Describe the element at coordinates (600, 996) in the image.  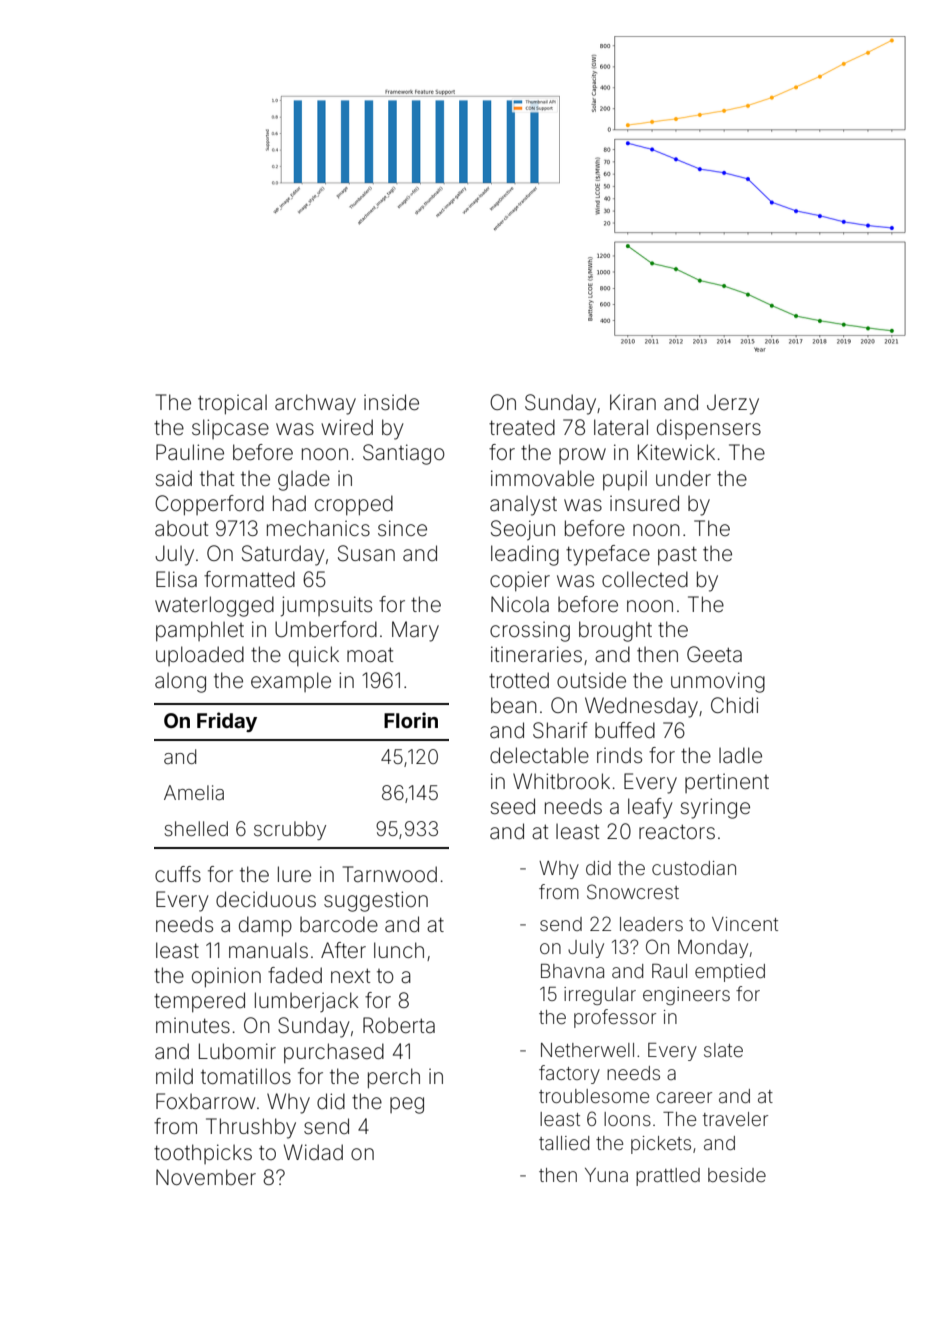
I see `irregular` at that location.
